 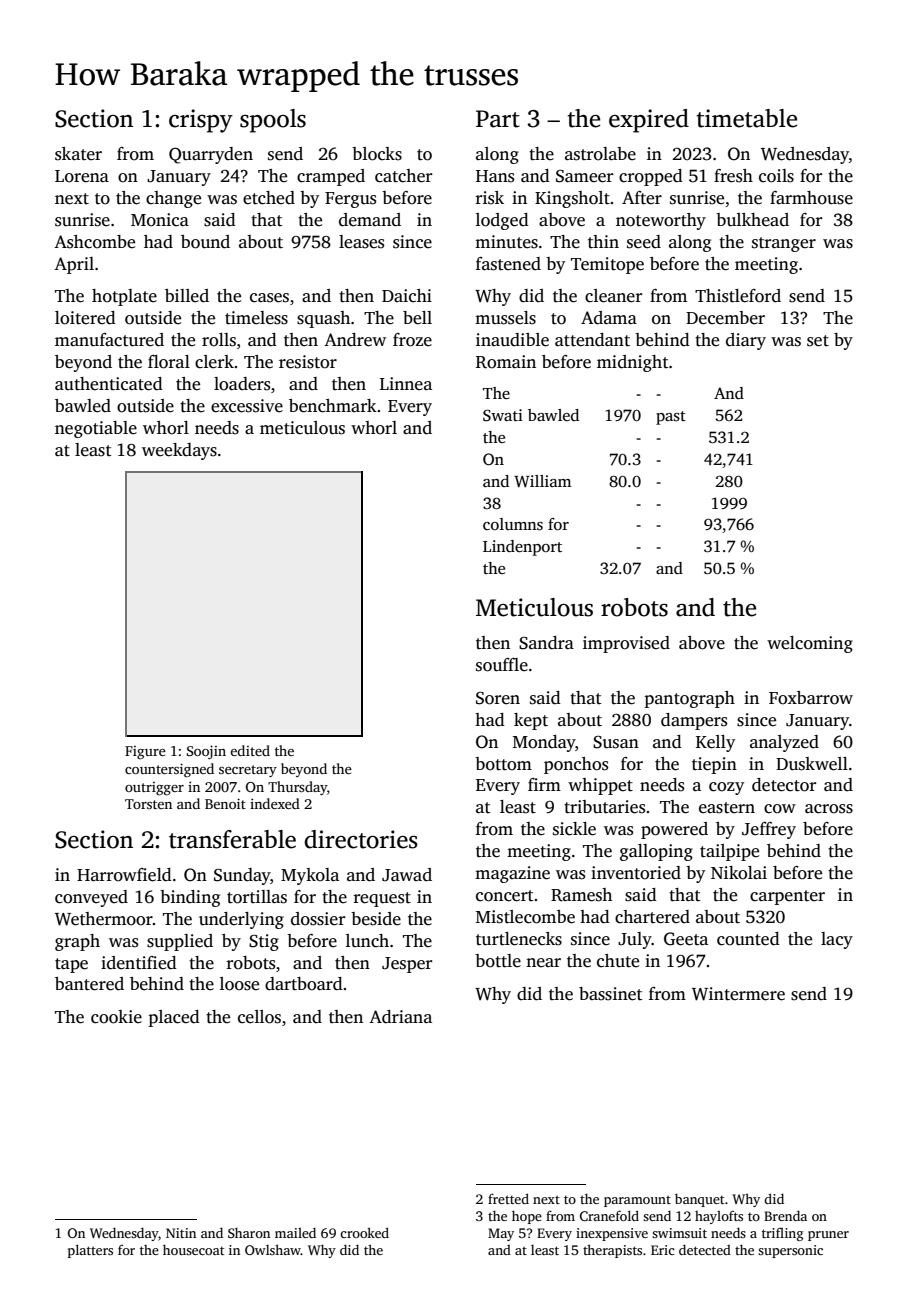 What do you see at coordinates (400, 1017) in the screenshot?
I see `Adriana` at bounding box center [400, 1017].
